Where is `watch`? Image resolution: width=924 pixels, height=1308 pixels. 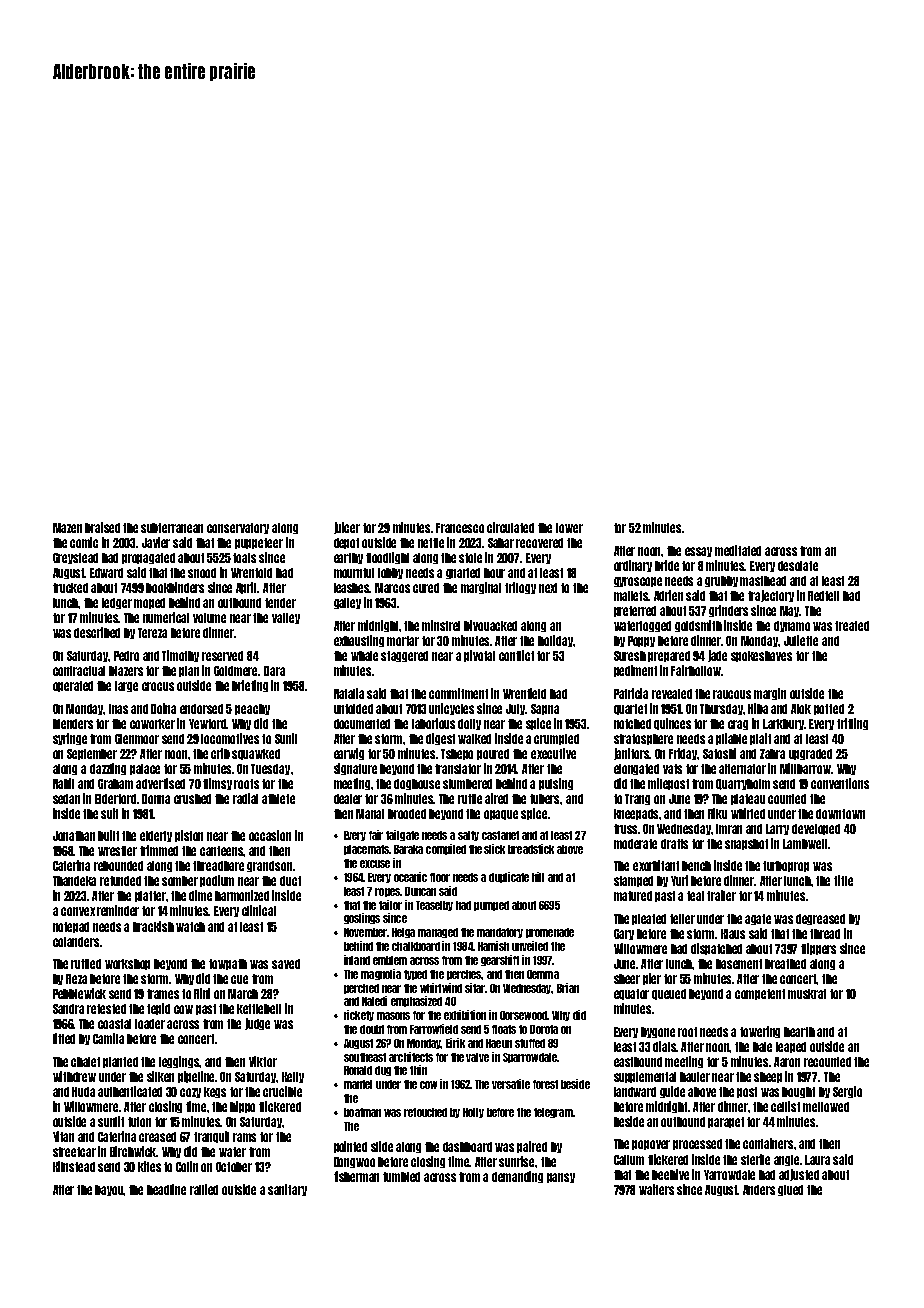 watch is located at coordinates (190, 927).
